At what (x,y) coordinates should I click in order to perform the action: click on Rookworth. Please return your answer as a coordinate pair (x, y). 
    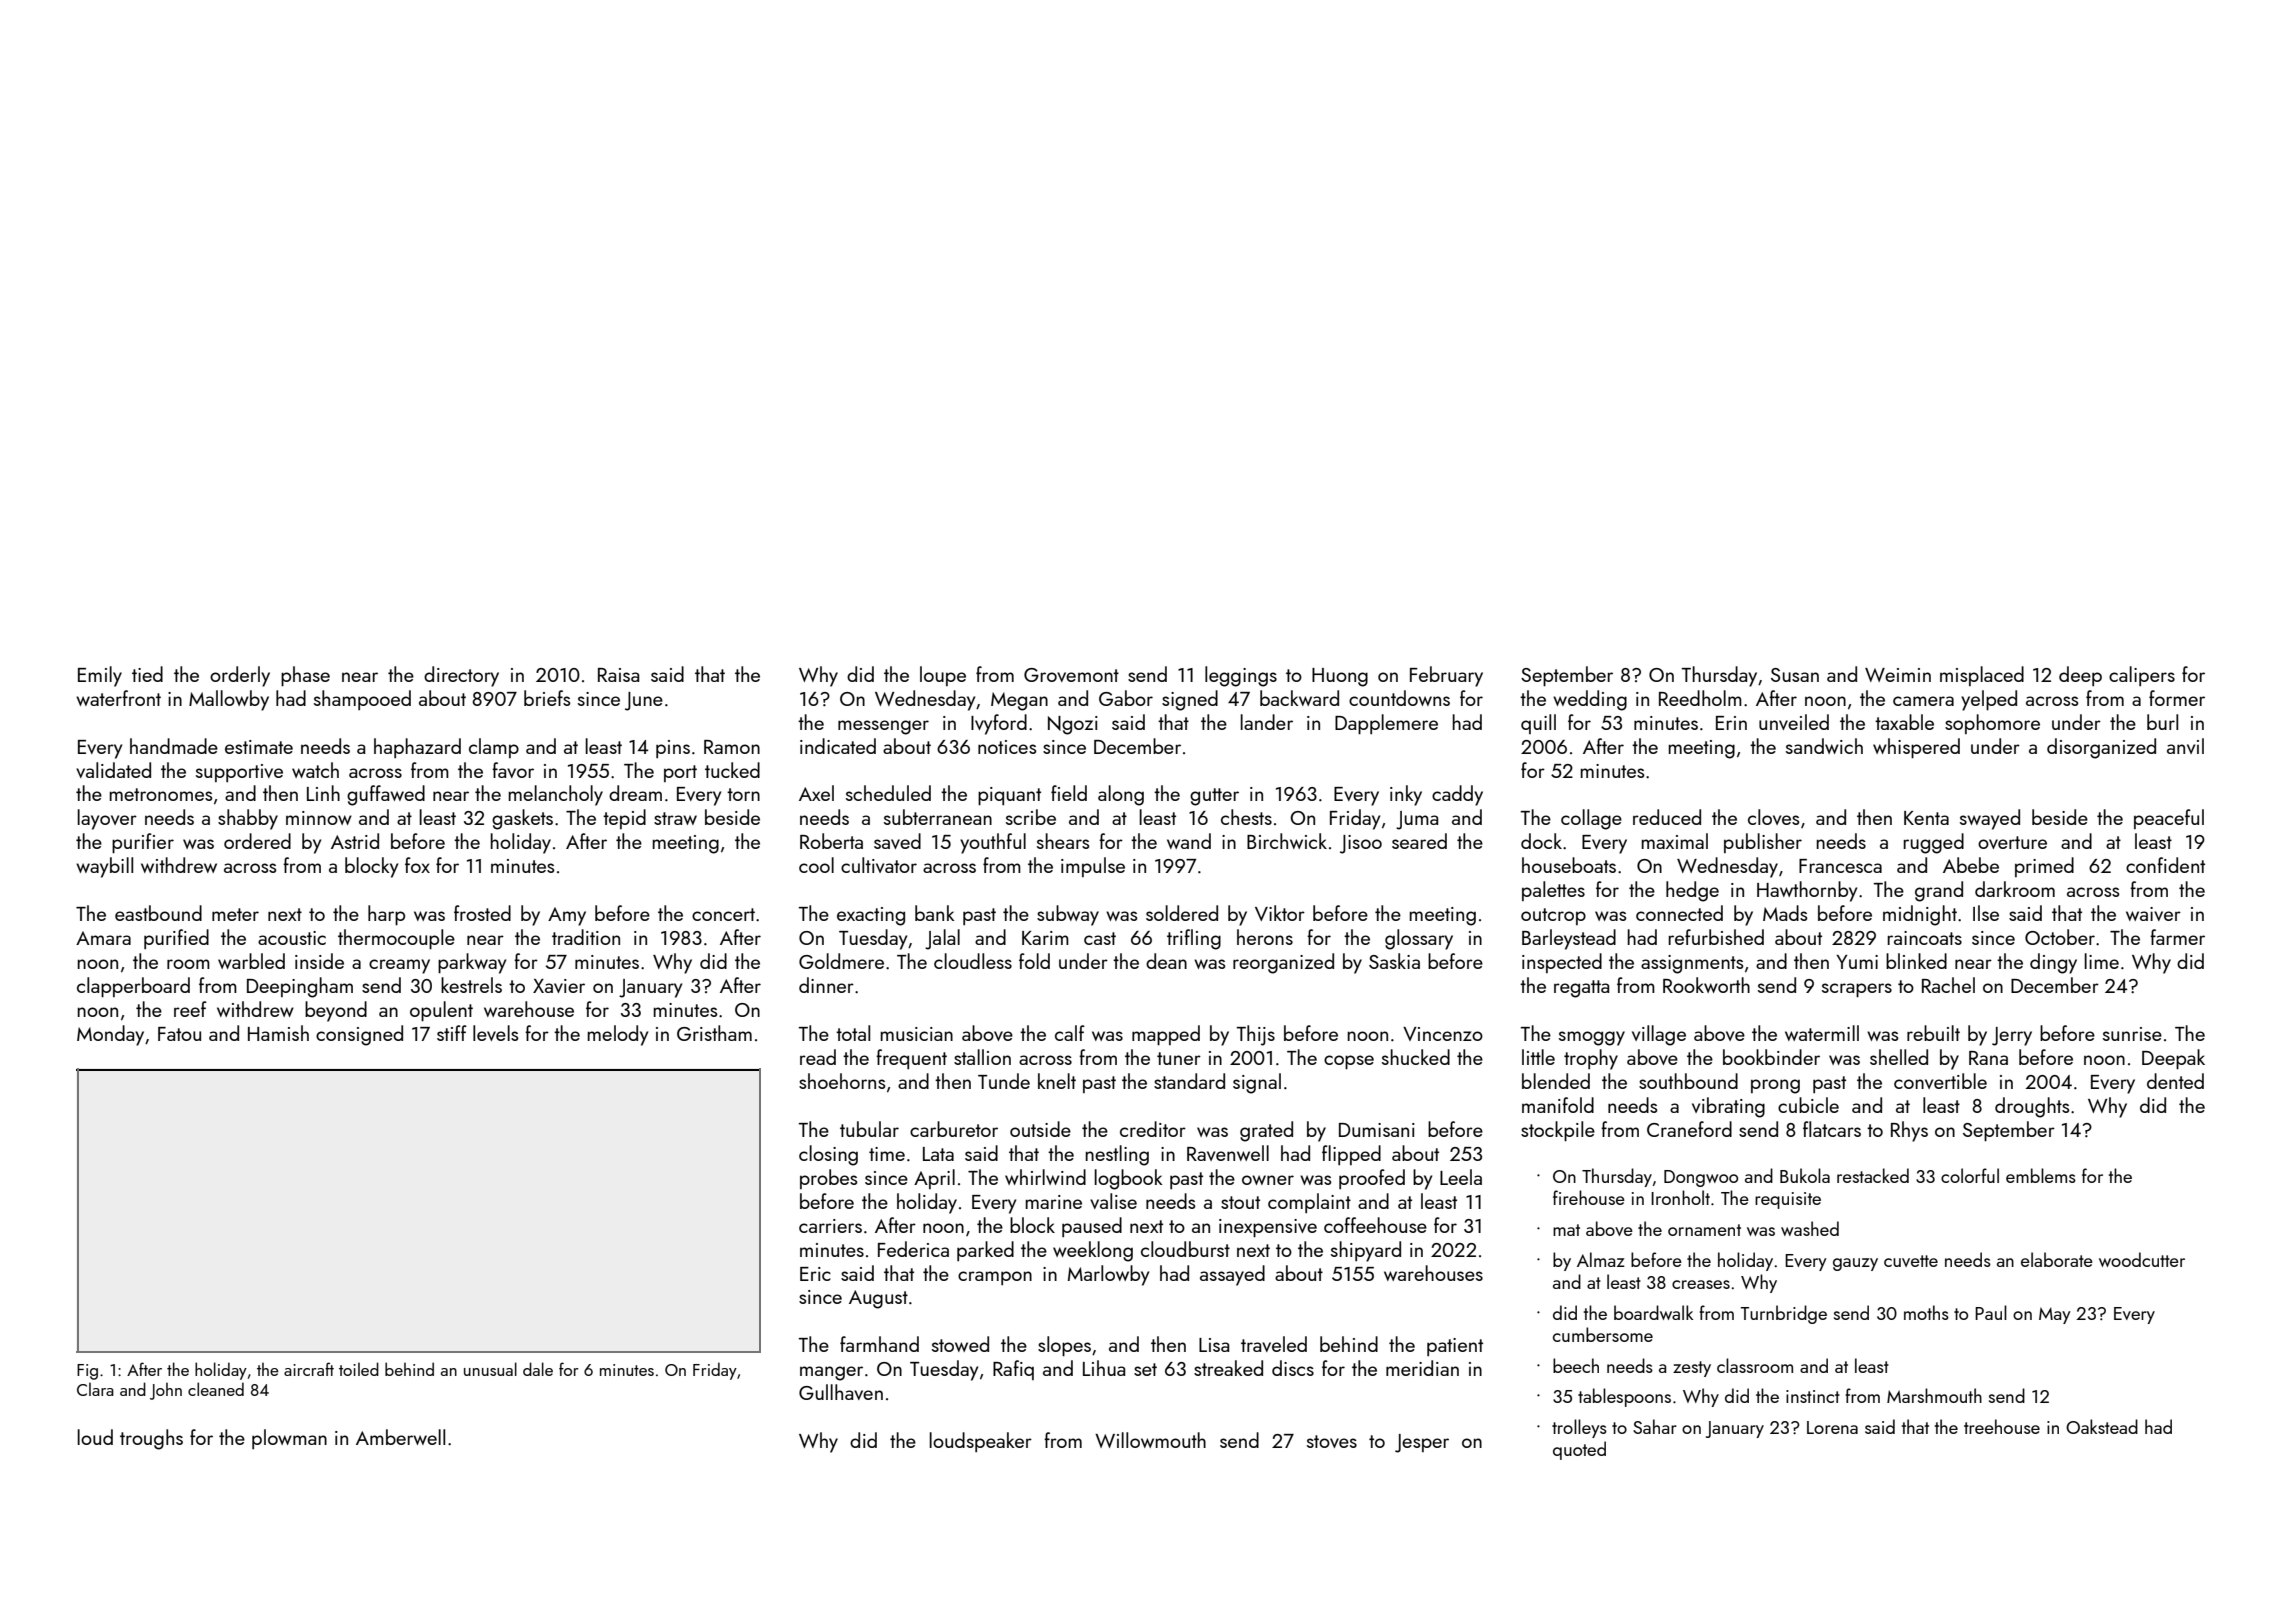
    Looking at the image, I should click on (1706, 985).
